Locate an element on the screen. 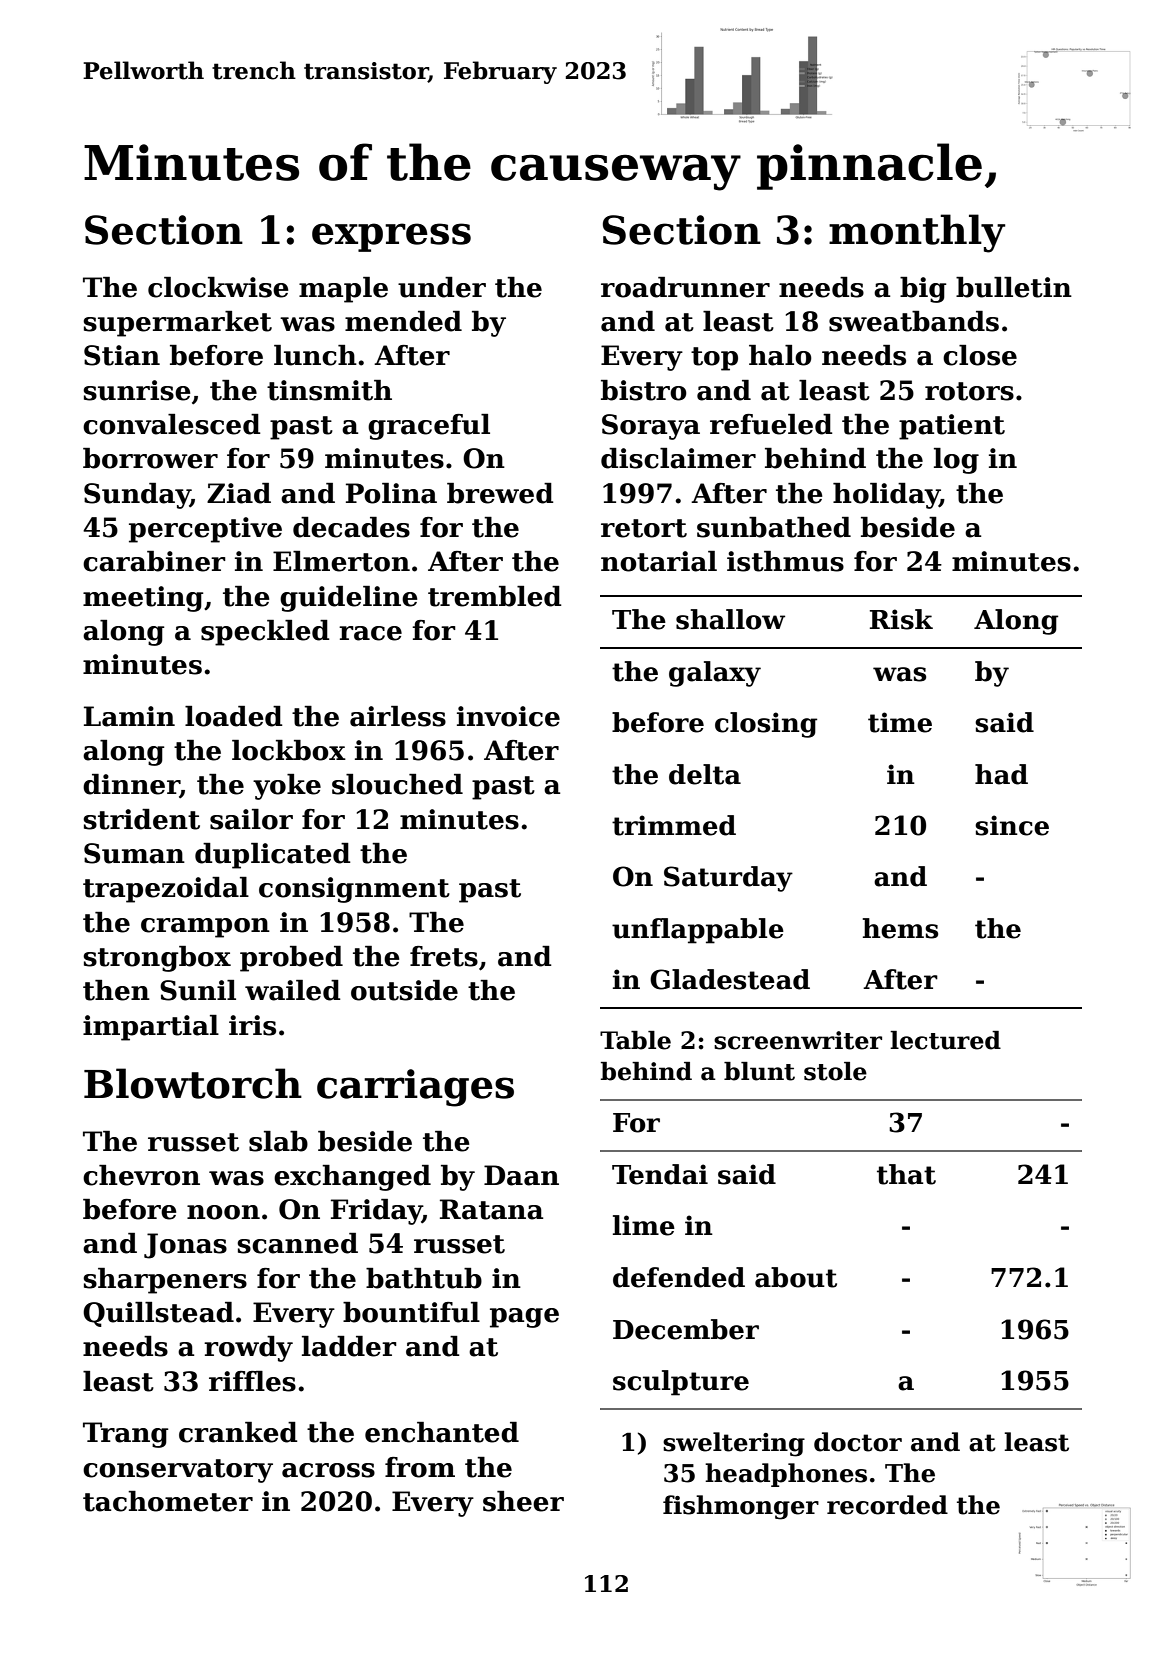 The height and width of the screenshot is (1654, 1165). sheer is located at coordinates (523, 1501).
